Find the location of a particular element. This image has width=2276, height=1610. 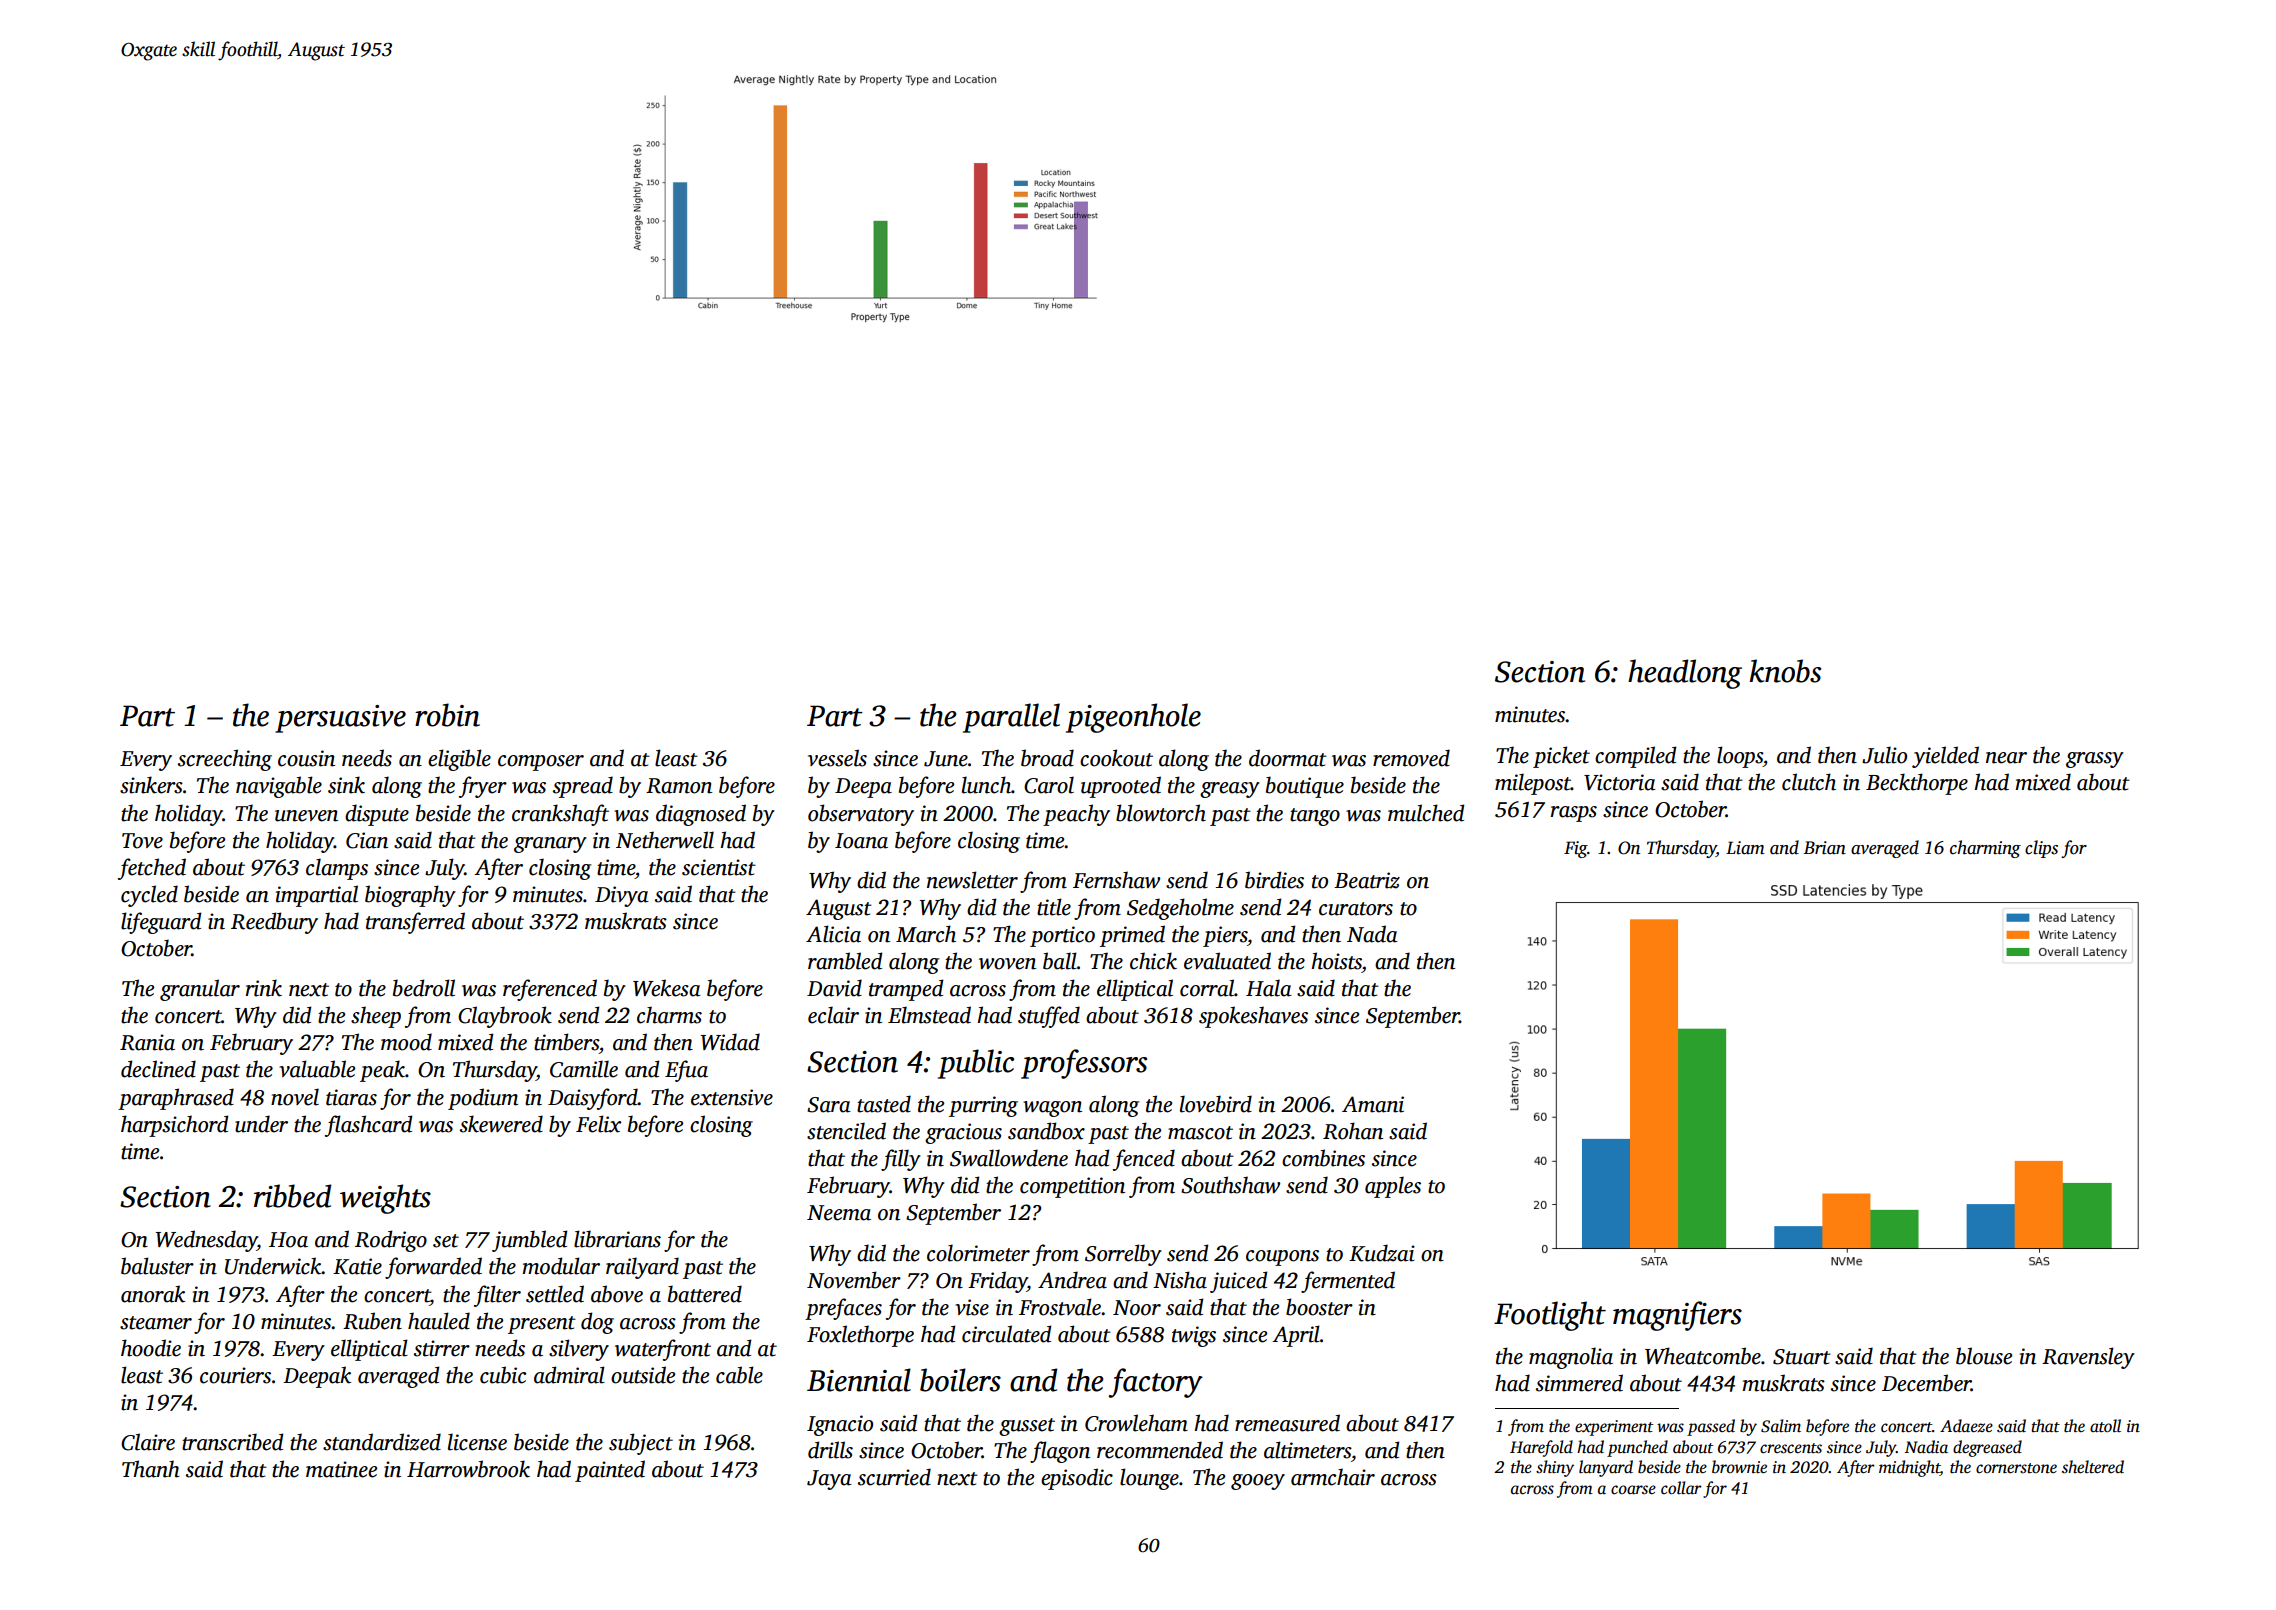

episodic is located at coordinates (1077, 1479).
